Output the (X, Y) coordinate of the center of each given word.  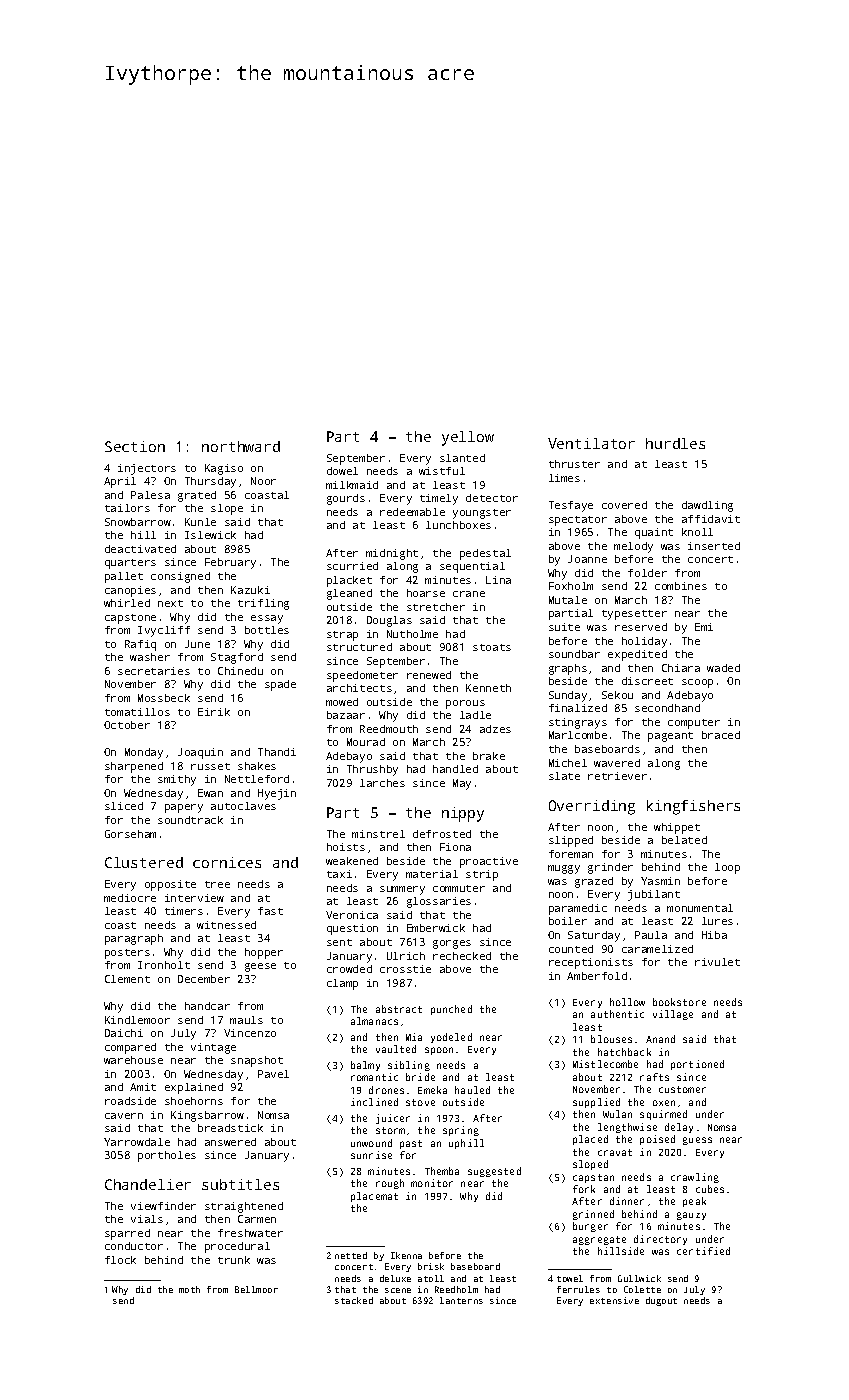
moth (189, 1289)
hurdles (675, 443)
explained (194, 1088)
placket (349, 581)
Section (135, 446)
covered (624, 505)
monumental (700, 908)
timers (184, 911)
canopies (130, 591)
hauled (472, 1090)
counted (571, 949)
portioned (697, 1065)
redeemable (412, 512)
